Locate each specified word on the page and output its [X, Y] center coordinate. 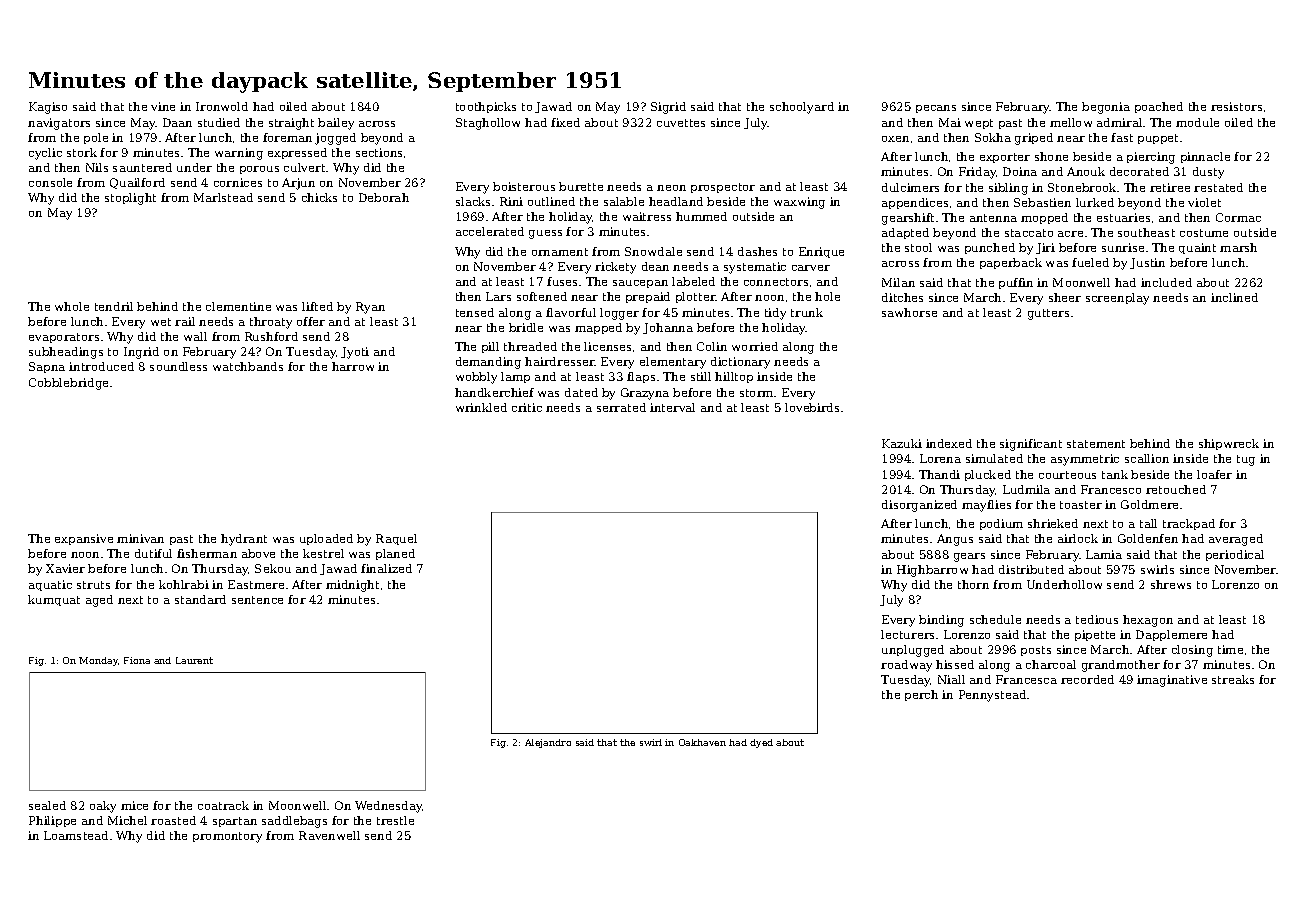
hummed [701, 216]
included [1166, 282]
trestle [395, 820]
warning [239, 154]
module [1197, 122]
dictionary [740, 363]
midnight [352, 586]
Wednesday [388, 807]
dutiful [153, 553]
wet [161, 322]
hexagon [1148, 621]
